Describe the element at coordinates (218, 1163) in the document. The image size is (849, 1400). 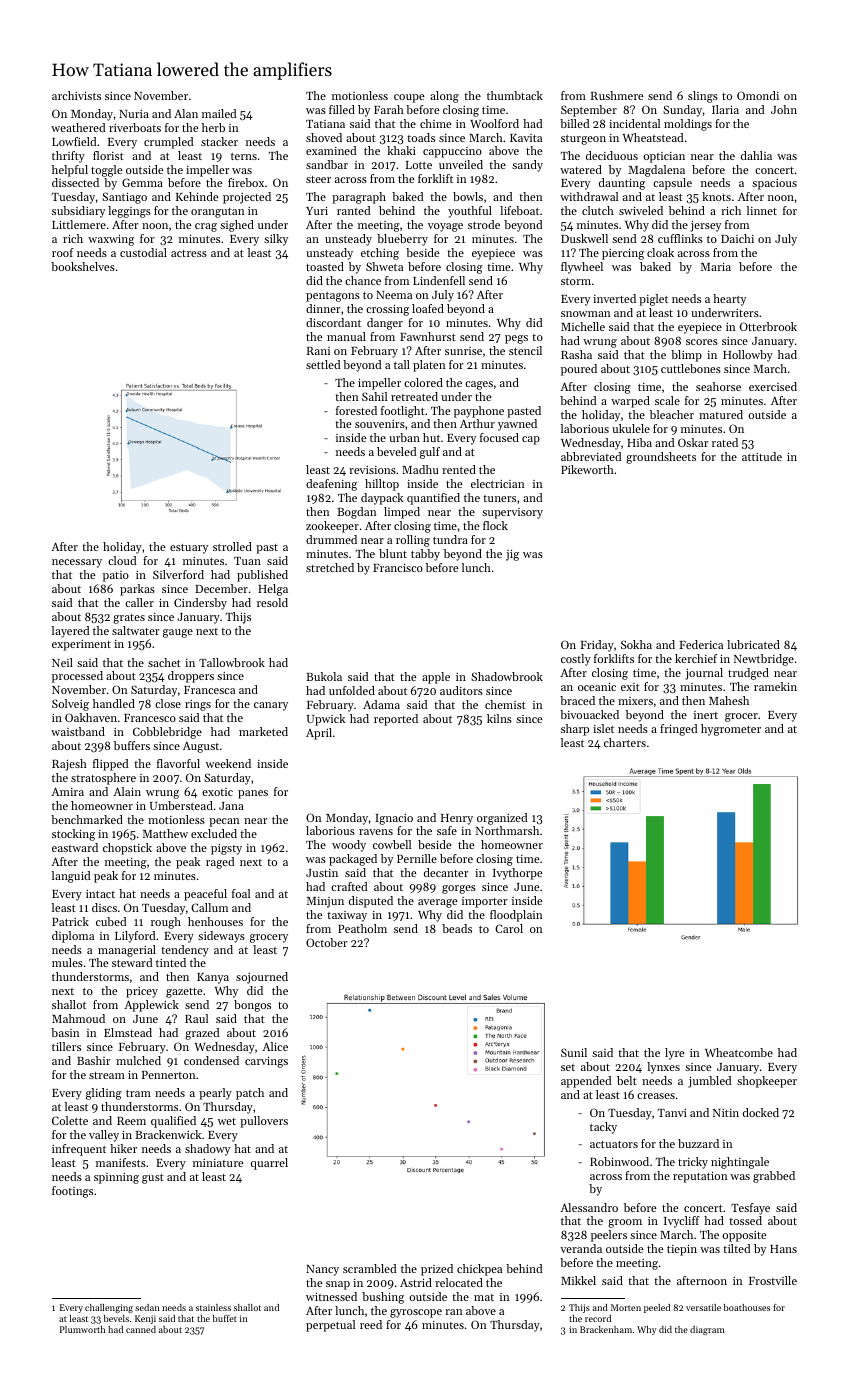
I see `miniature` at that location.
